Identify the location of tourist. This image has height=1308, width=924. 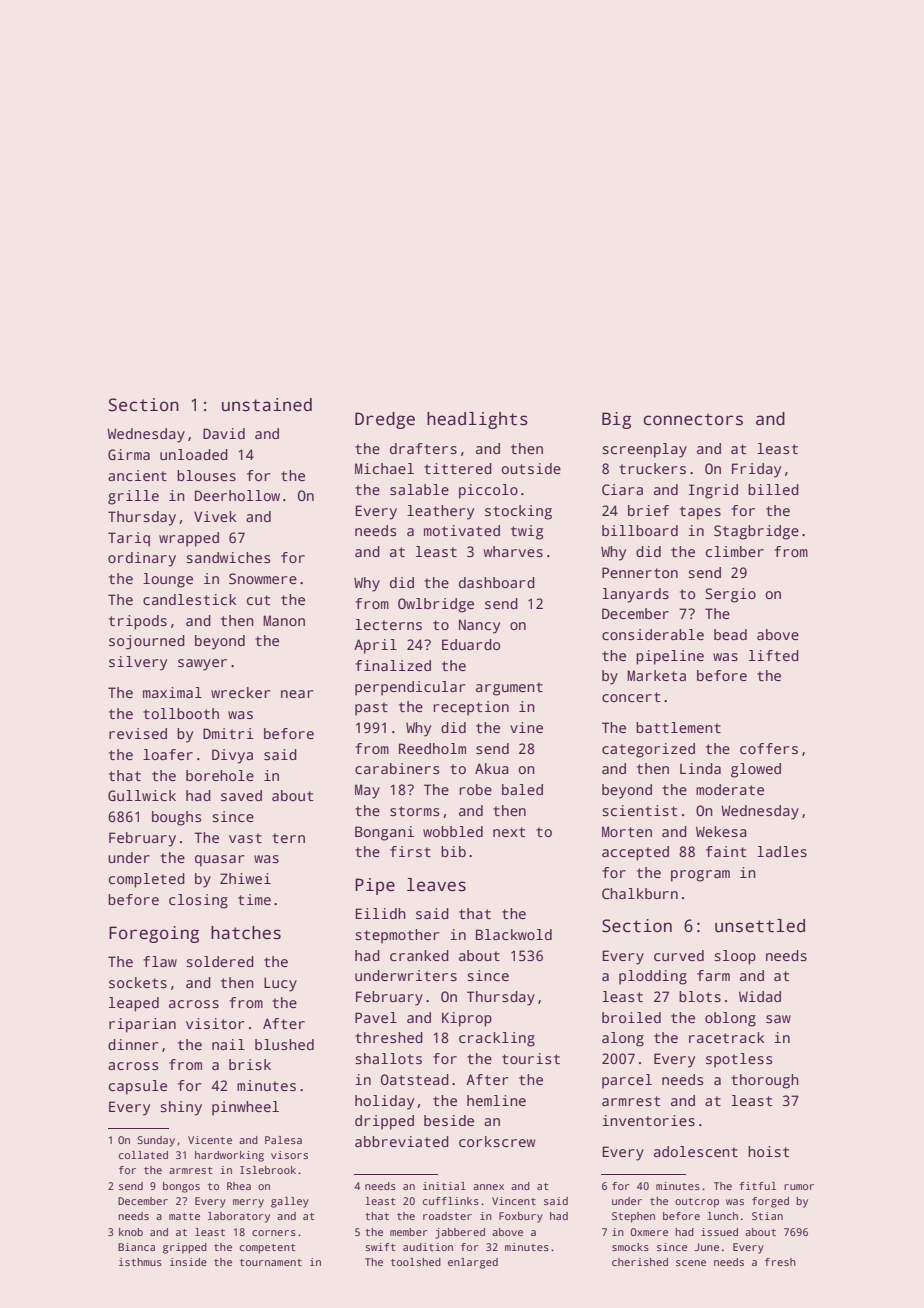
(531, 1058).
